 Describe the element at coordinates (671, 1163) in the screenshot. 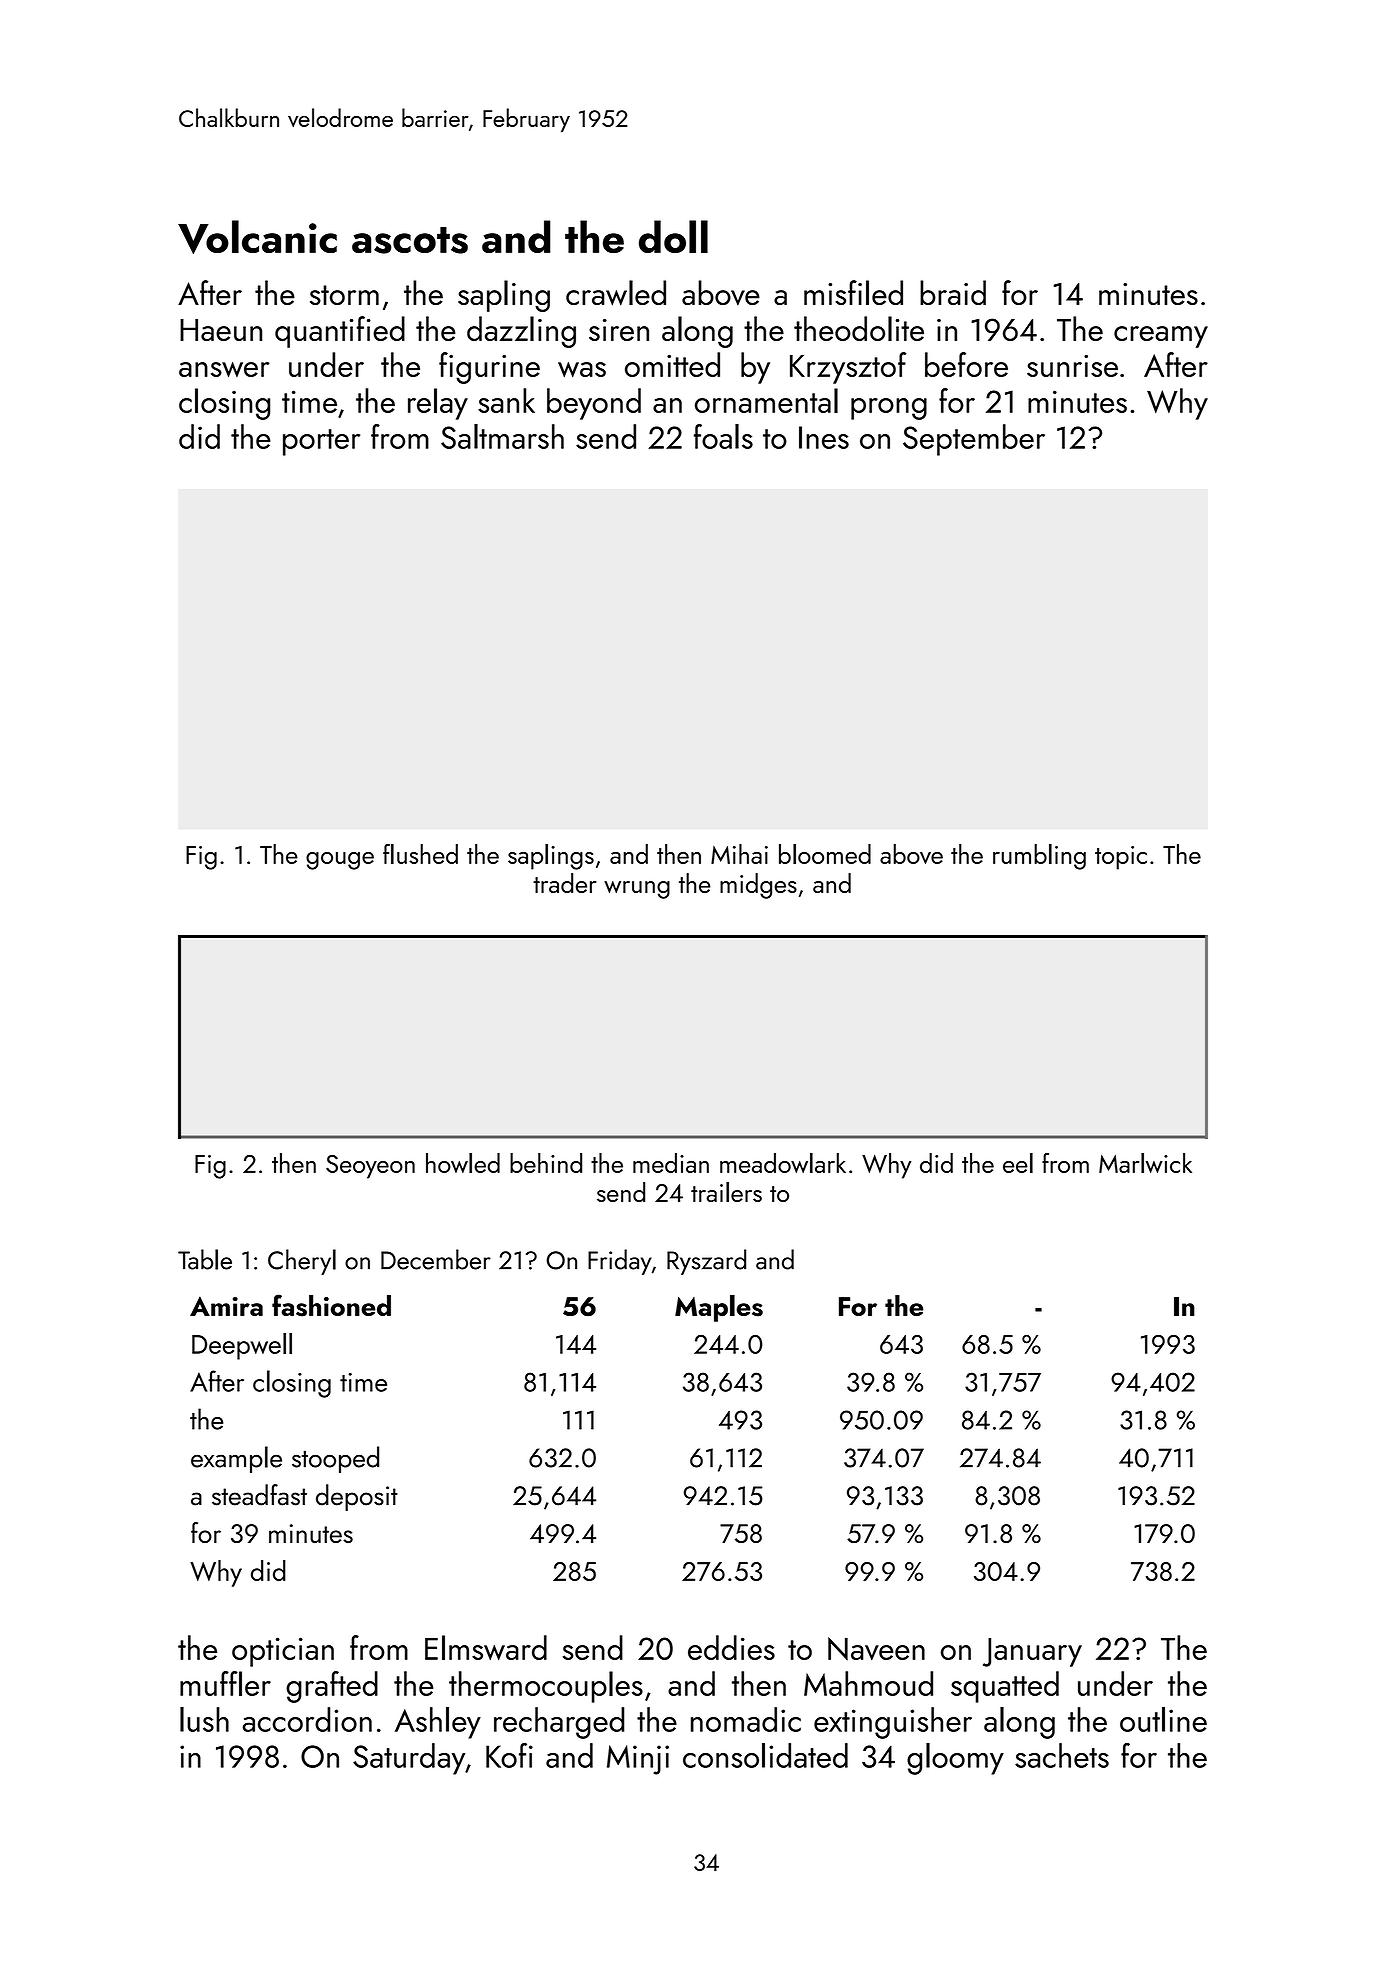

I see `median` at that location.
